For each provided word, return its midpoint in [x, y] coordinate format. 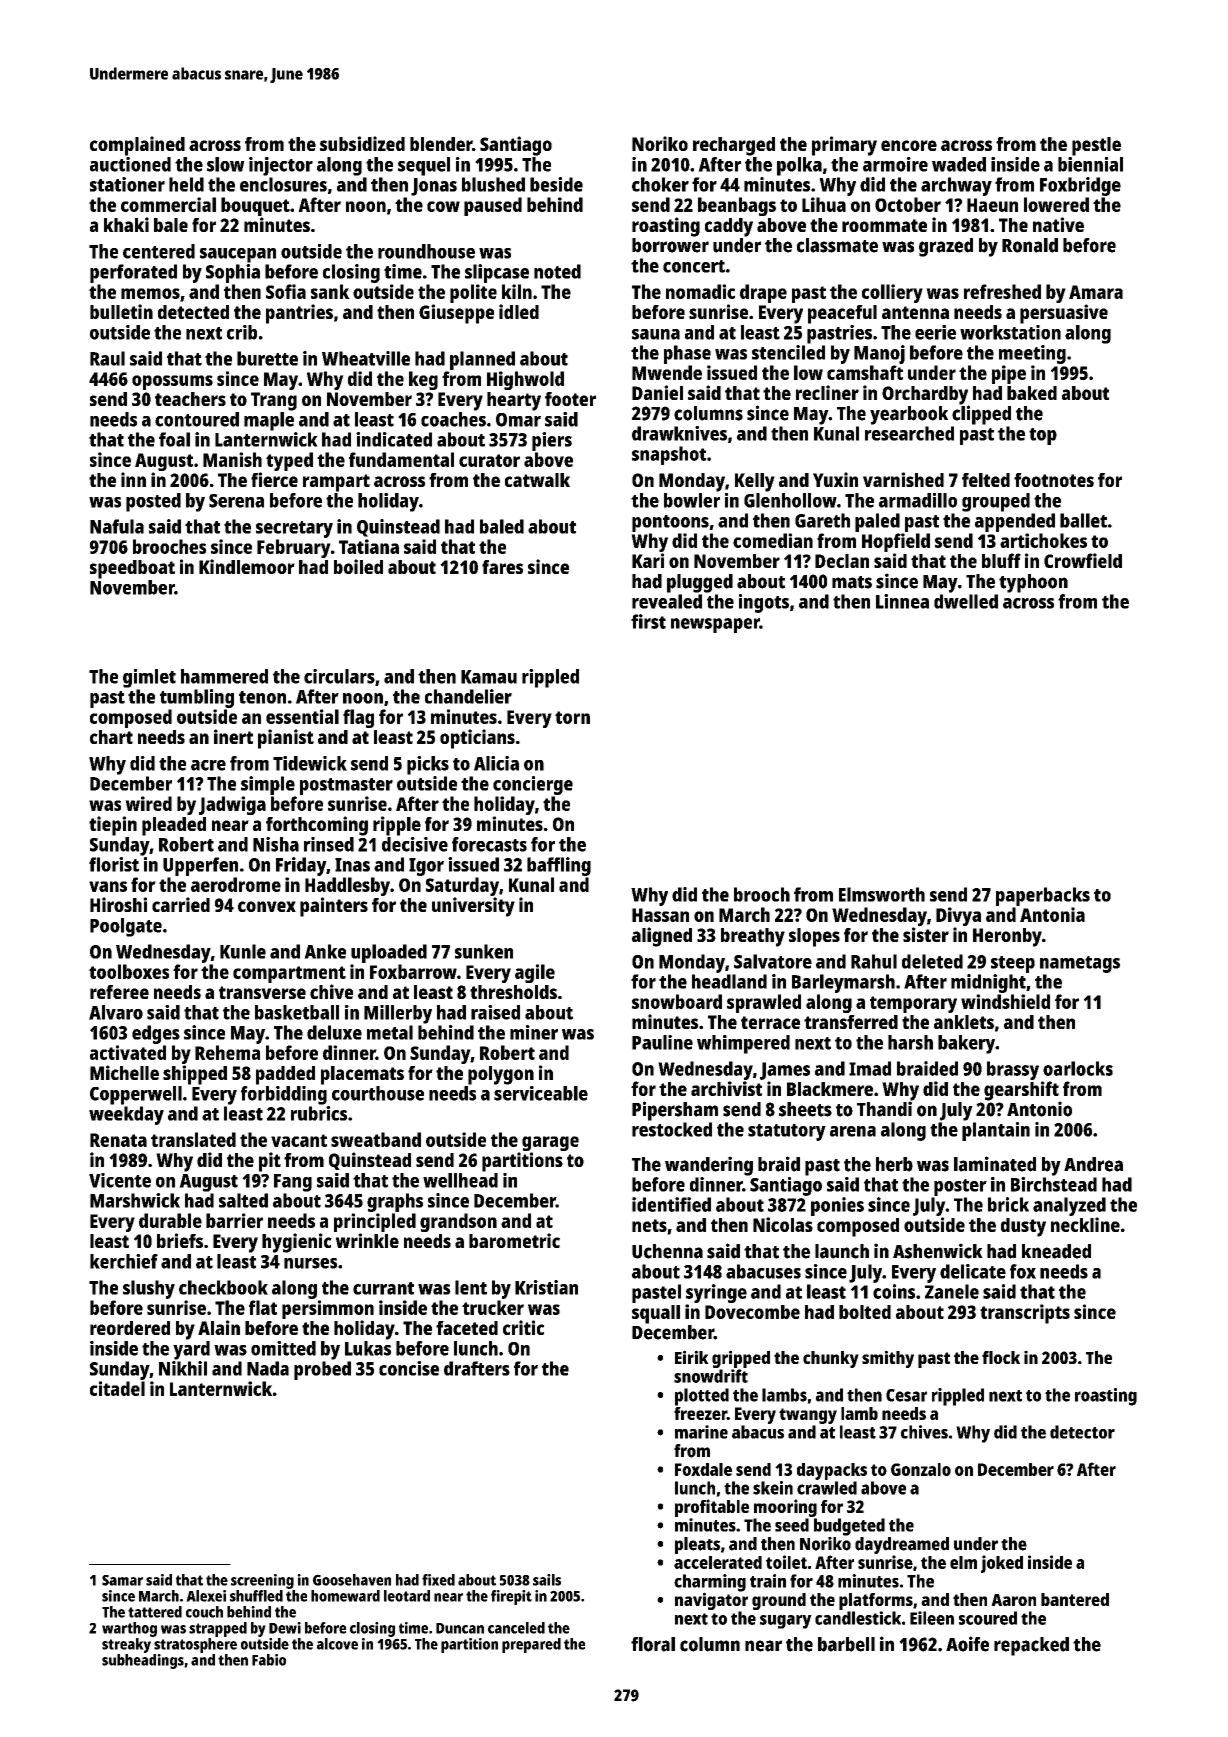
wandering [709, 1166]
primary [844, 146]
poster [960, 1187]
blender [441, 144]
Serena [236, 501]
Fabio [269, 1660]
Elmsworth [882, 894]
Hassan [660, 915]
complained [137, 146]
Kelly [755, 482]
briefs [180, 1240]
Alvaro [116, 1012]
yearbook [909, 415]
